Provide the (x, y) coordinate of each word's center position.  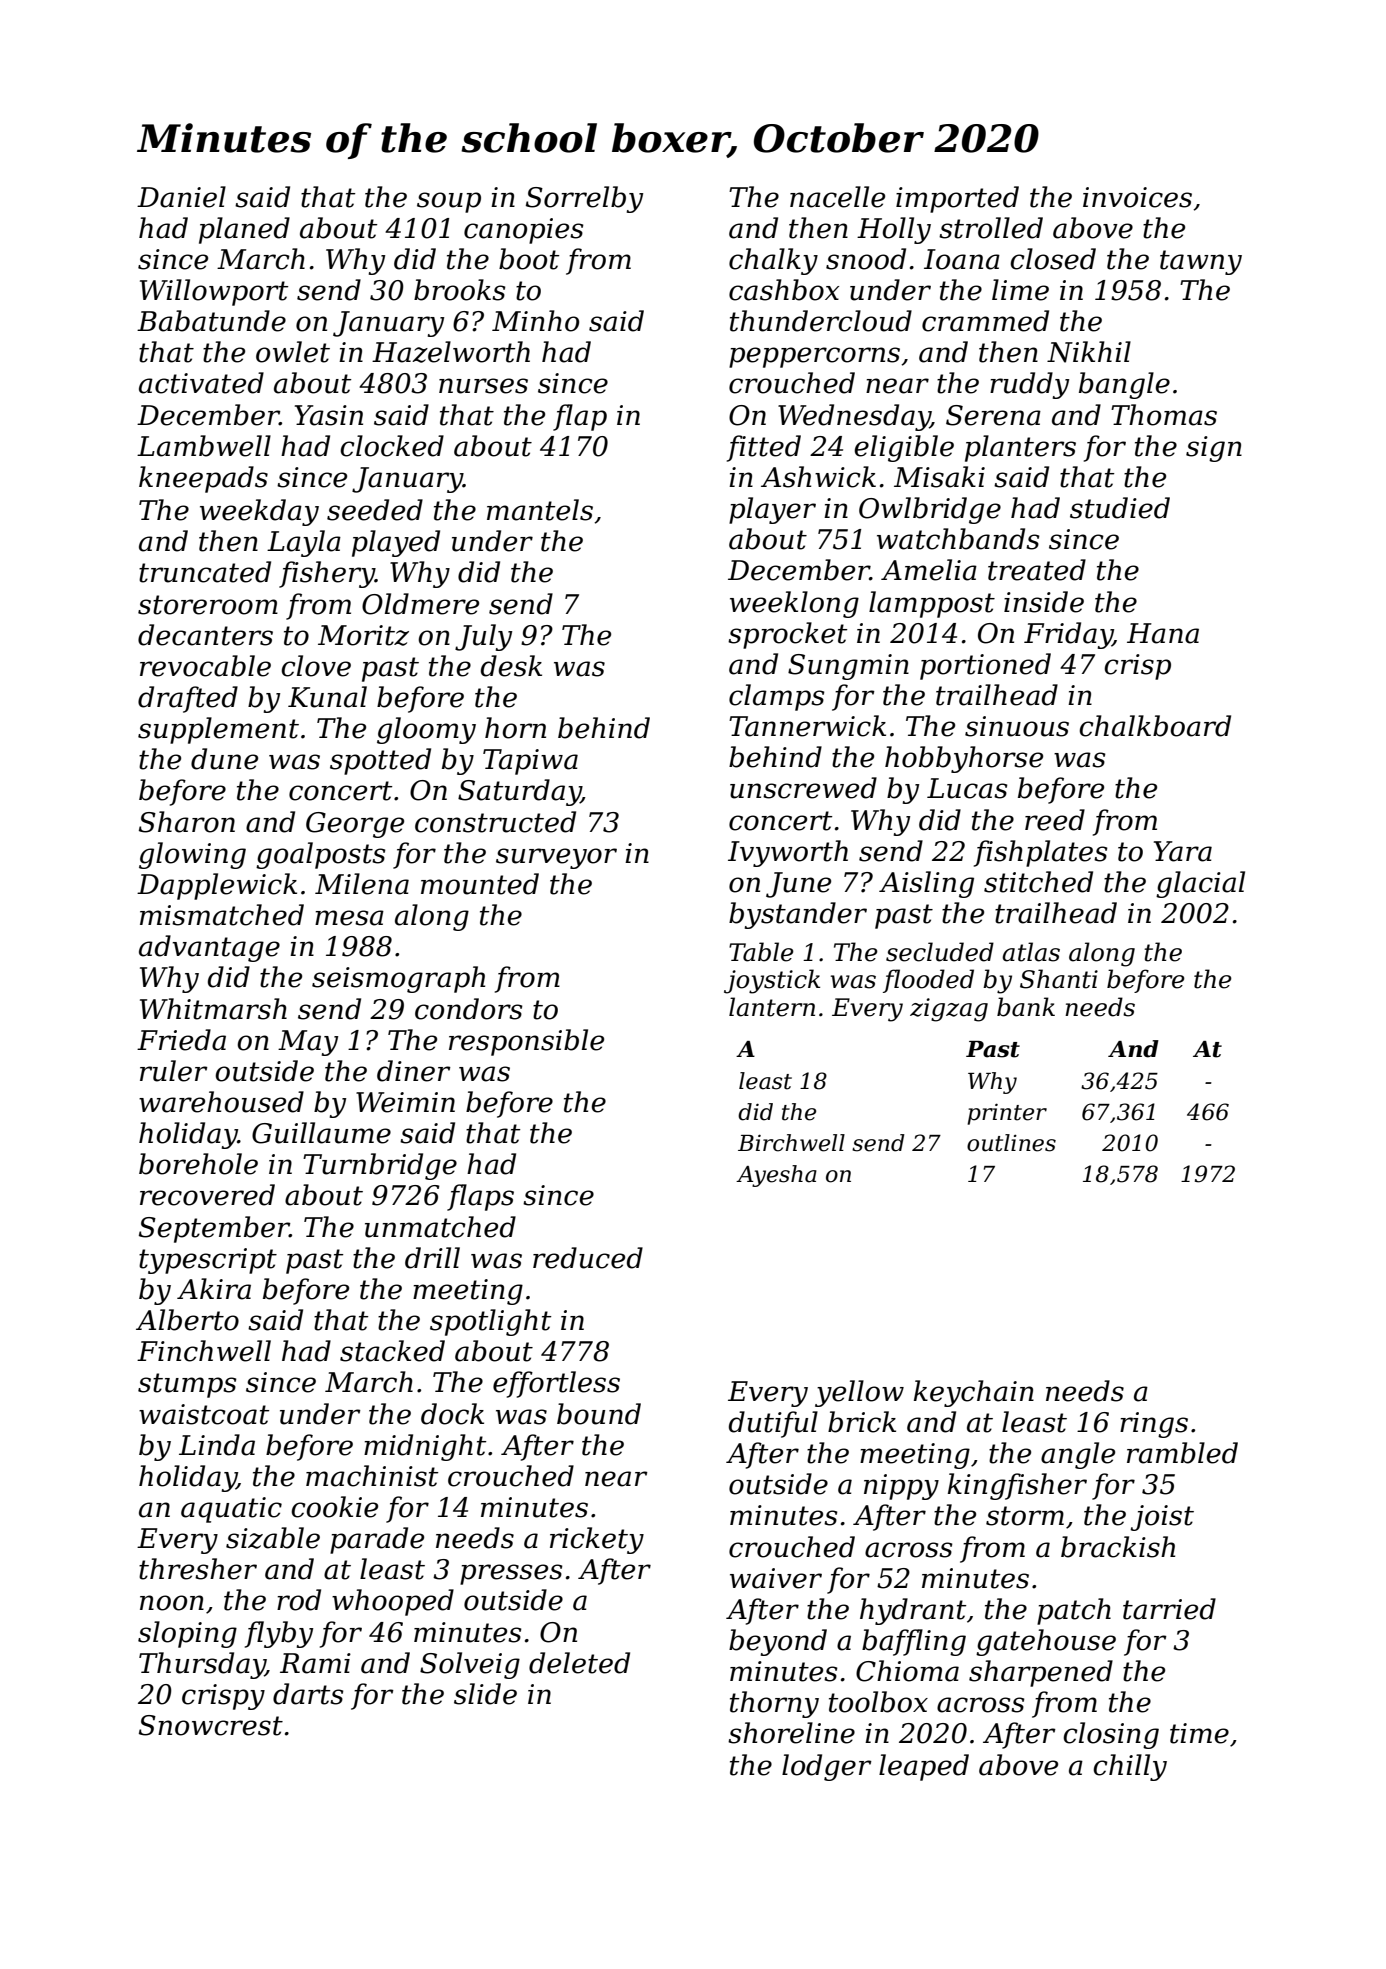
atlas (1031, 952)
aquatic (231, 1510)
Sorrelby (584, 199)
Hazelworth (451, 352)
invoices (1137, 197)
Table (761, 952)
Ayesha (776, 1176)
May (308, 1043)
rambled (1182, 1453)
